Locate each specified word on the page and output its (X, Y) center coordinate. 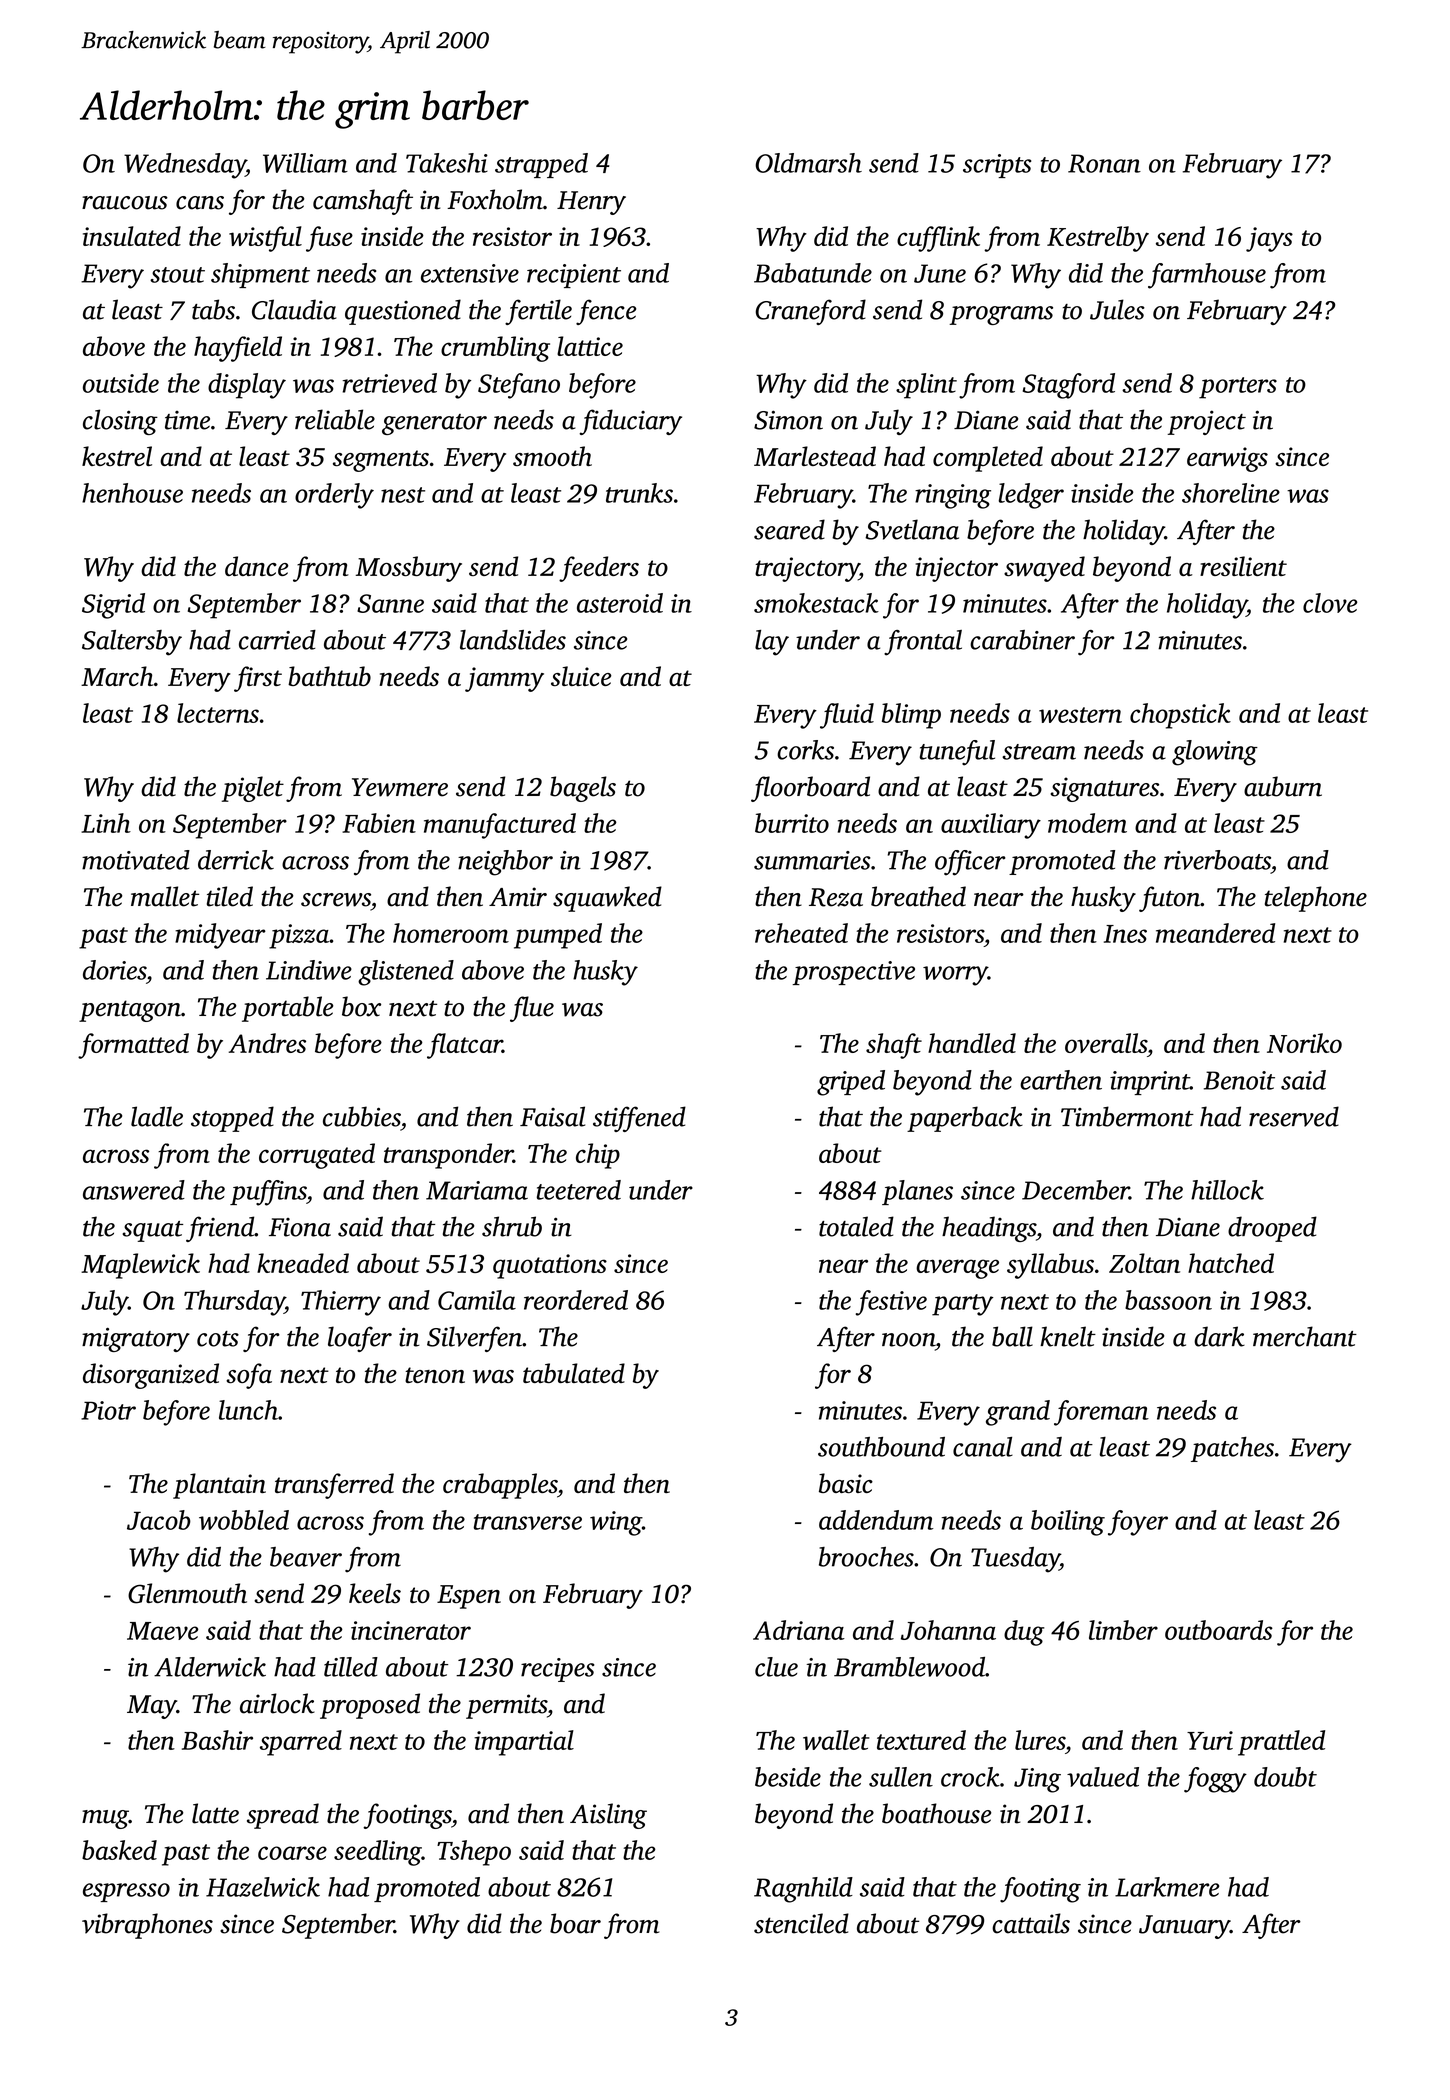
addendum (876, 1520)
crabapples (500, 1486)
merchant (1305, 1336)
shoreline (1231, 493)
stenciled (801, 1923)
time (187, 420)
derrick (236, 860)
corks (805, 750)
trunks (639, 493)
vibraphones (147, 1926)
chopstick (1180, 716)
